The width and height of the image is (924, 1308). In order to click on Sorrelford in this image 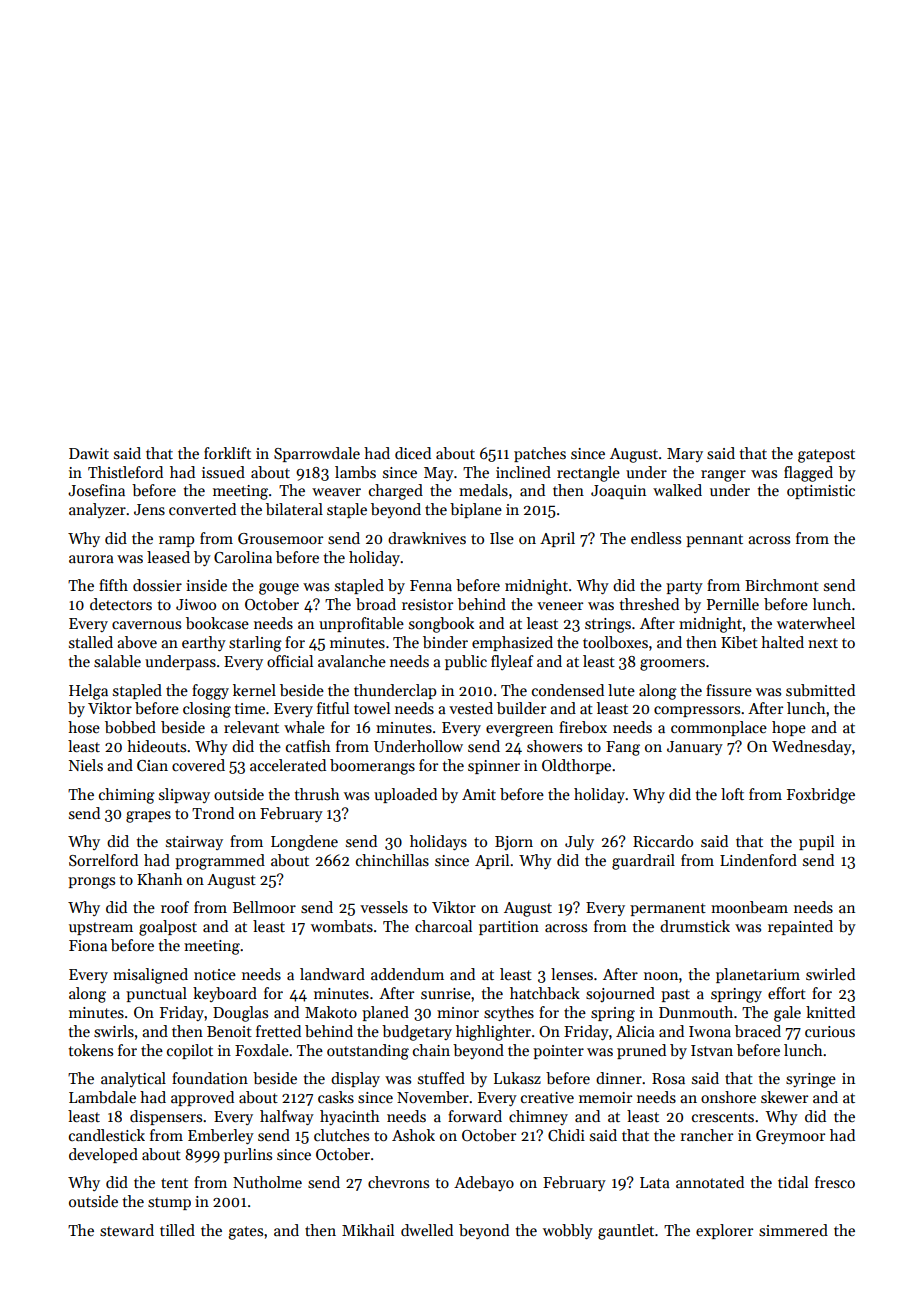, I will do `click(103, 860)`.
